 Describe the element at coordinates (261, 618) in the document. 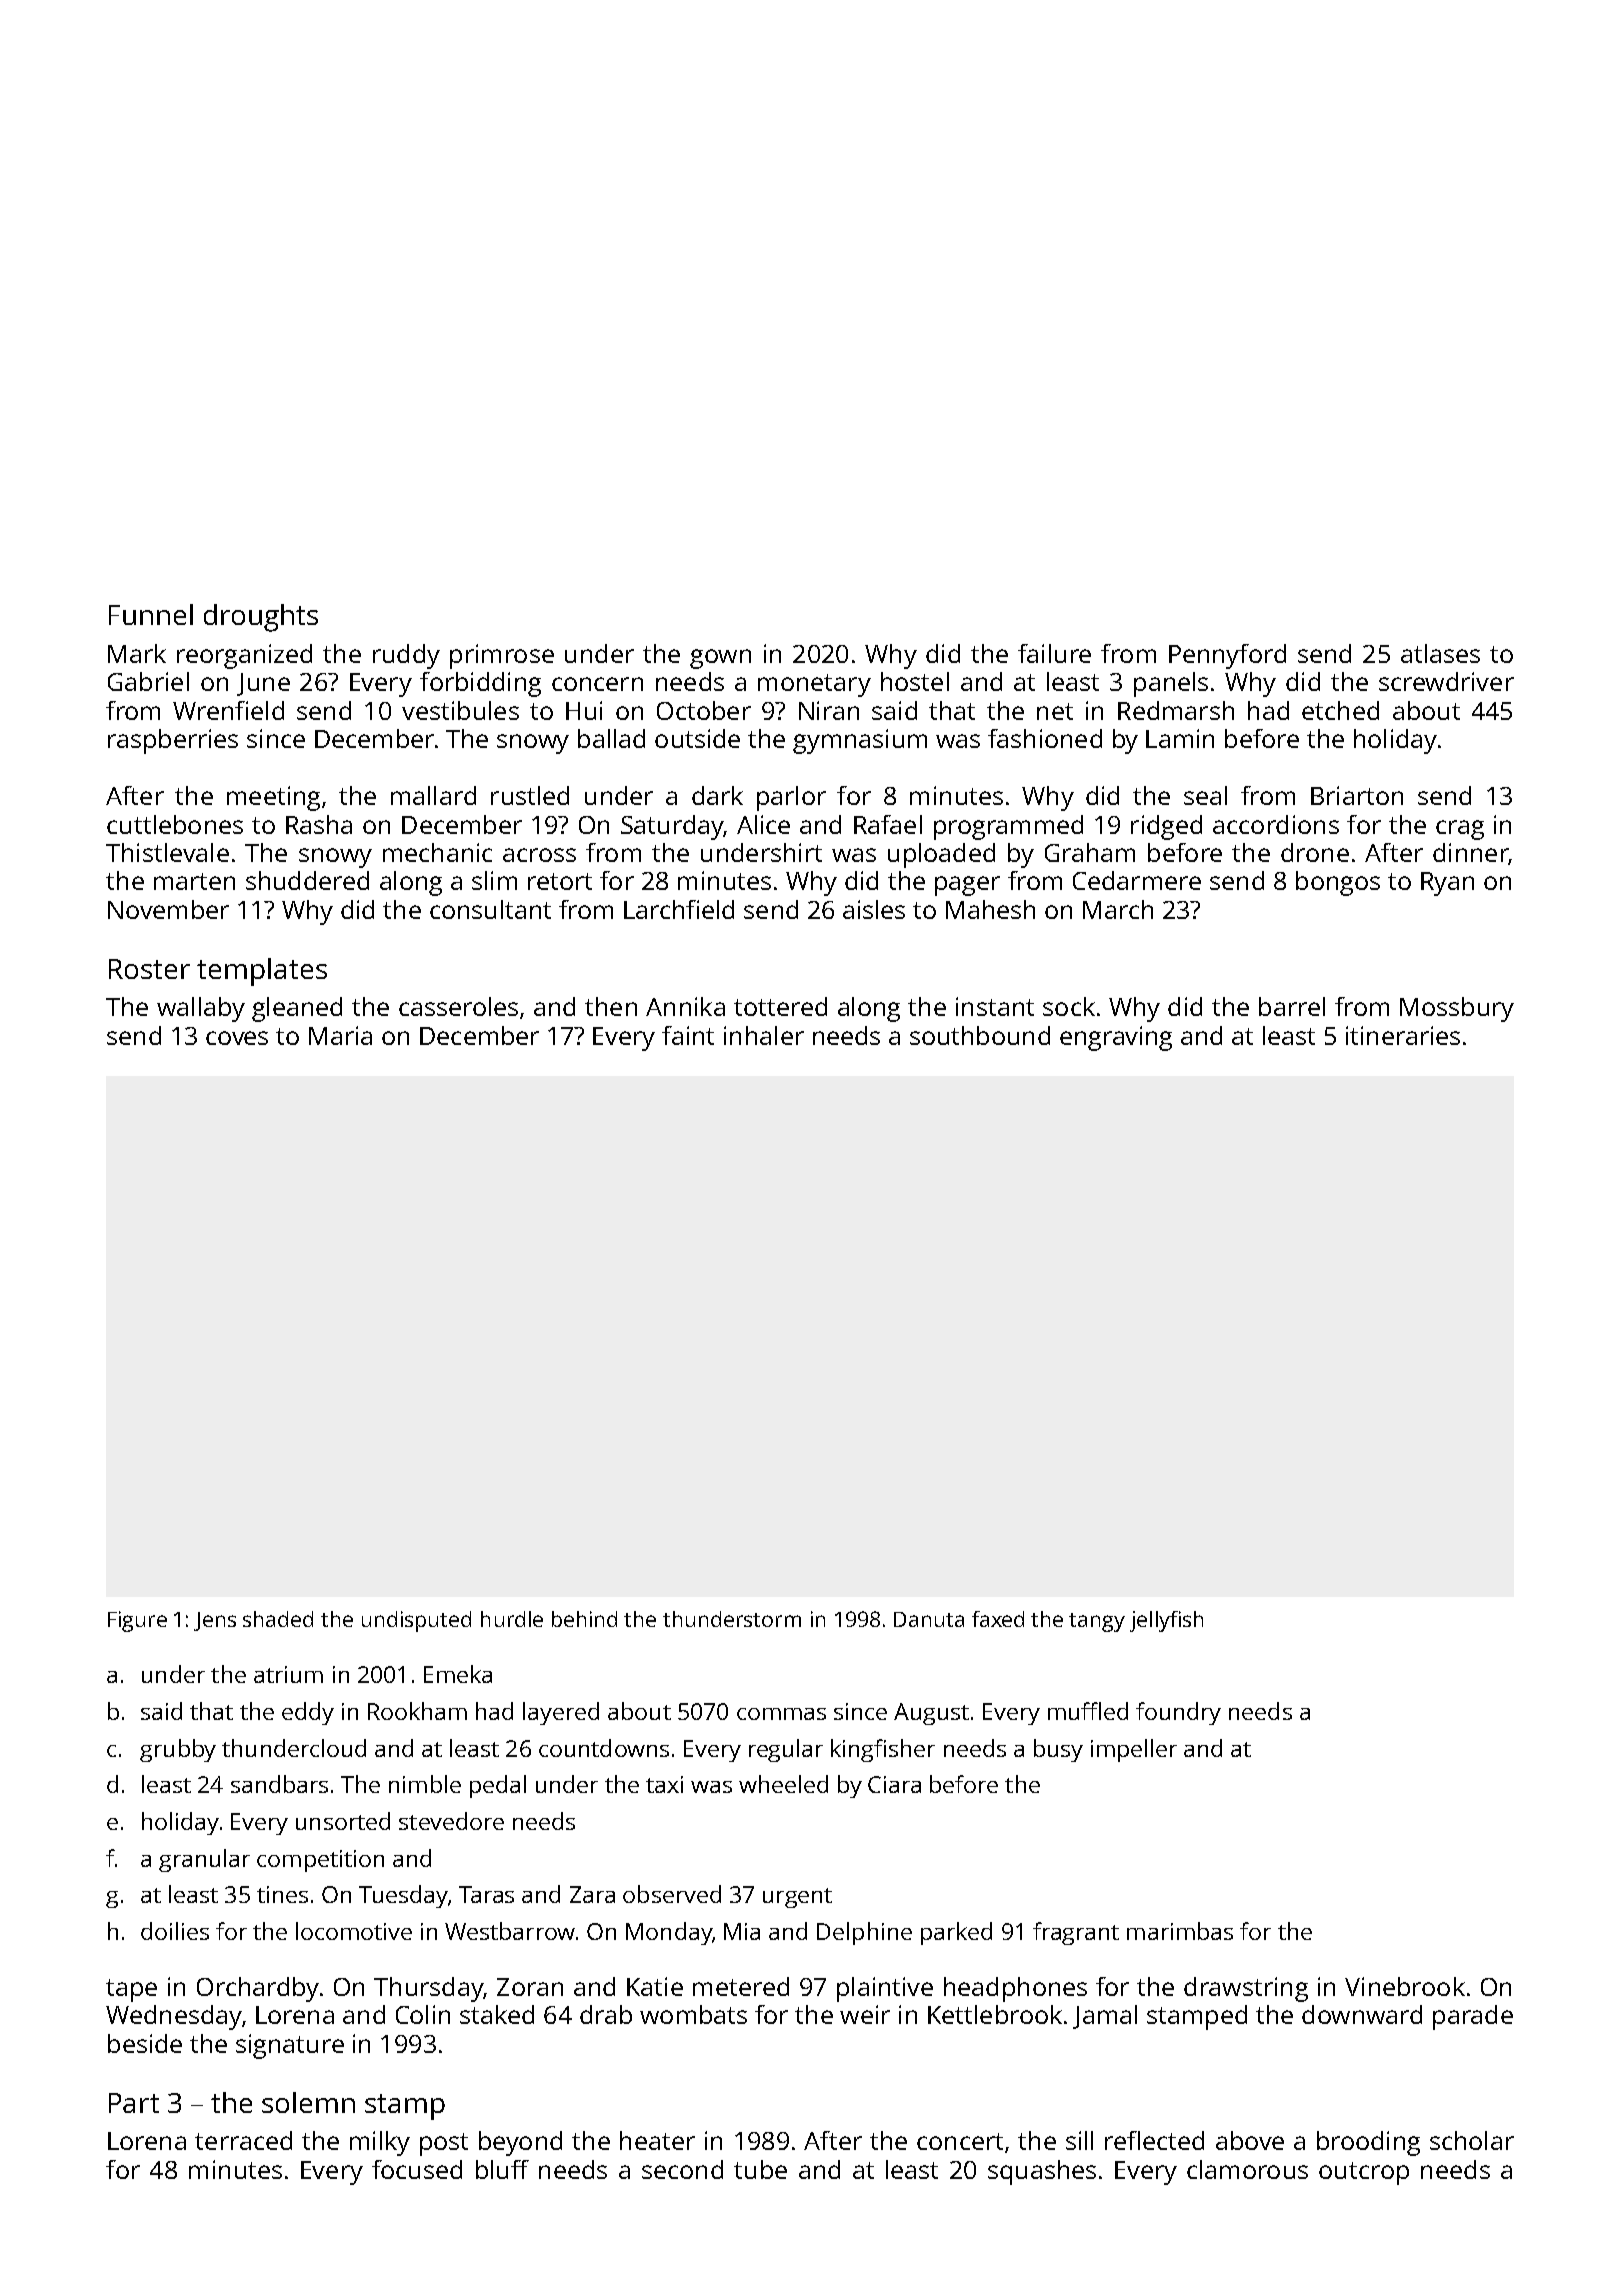

I see `droughts` at that location.
